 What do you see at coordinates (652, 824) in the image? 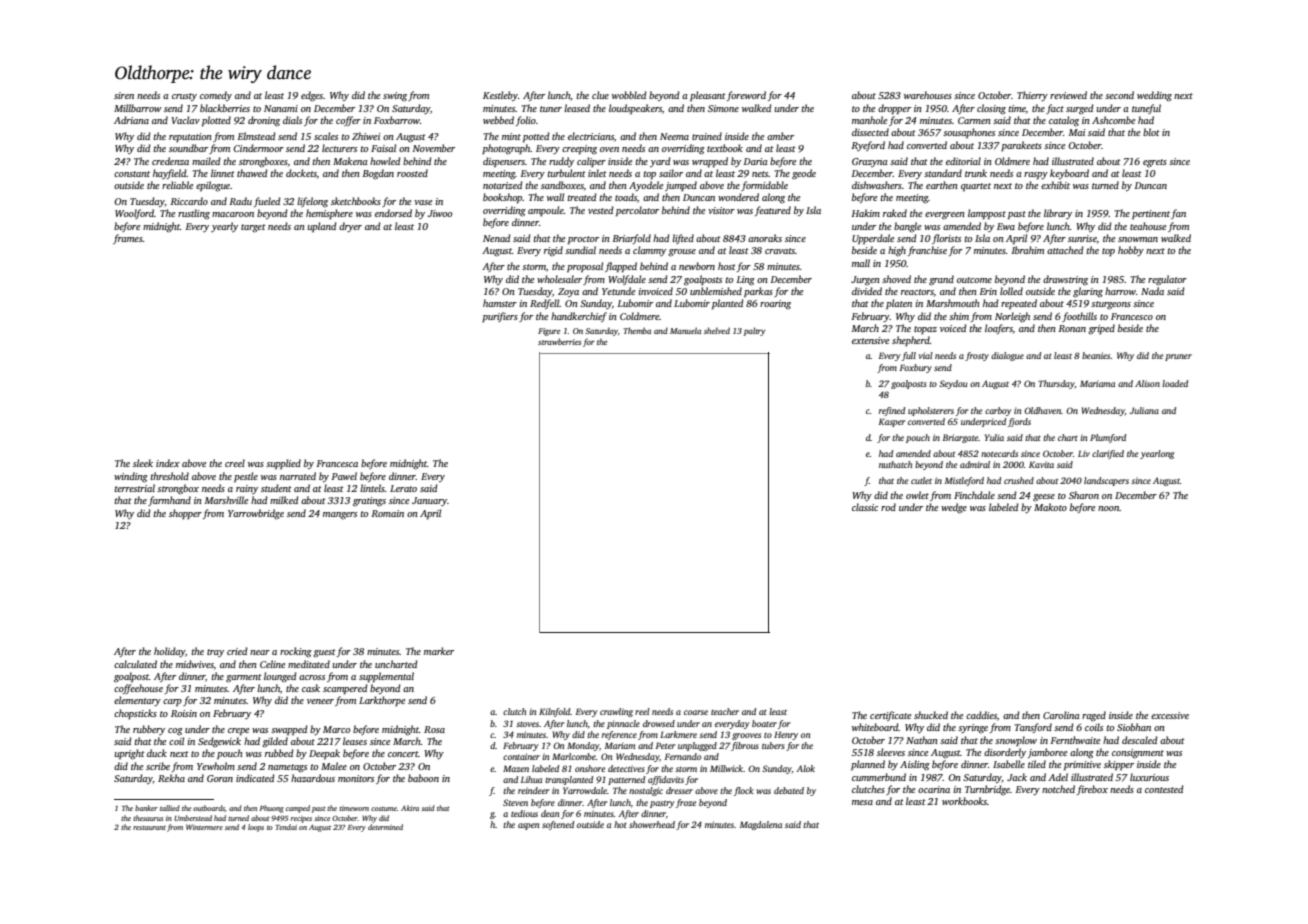
I see `showerhead` at bounding box center [652, 824].
